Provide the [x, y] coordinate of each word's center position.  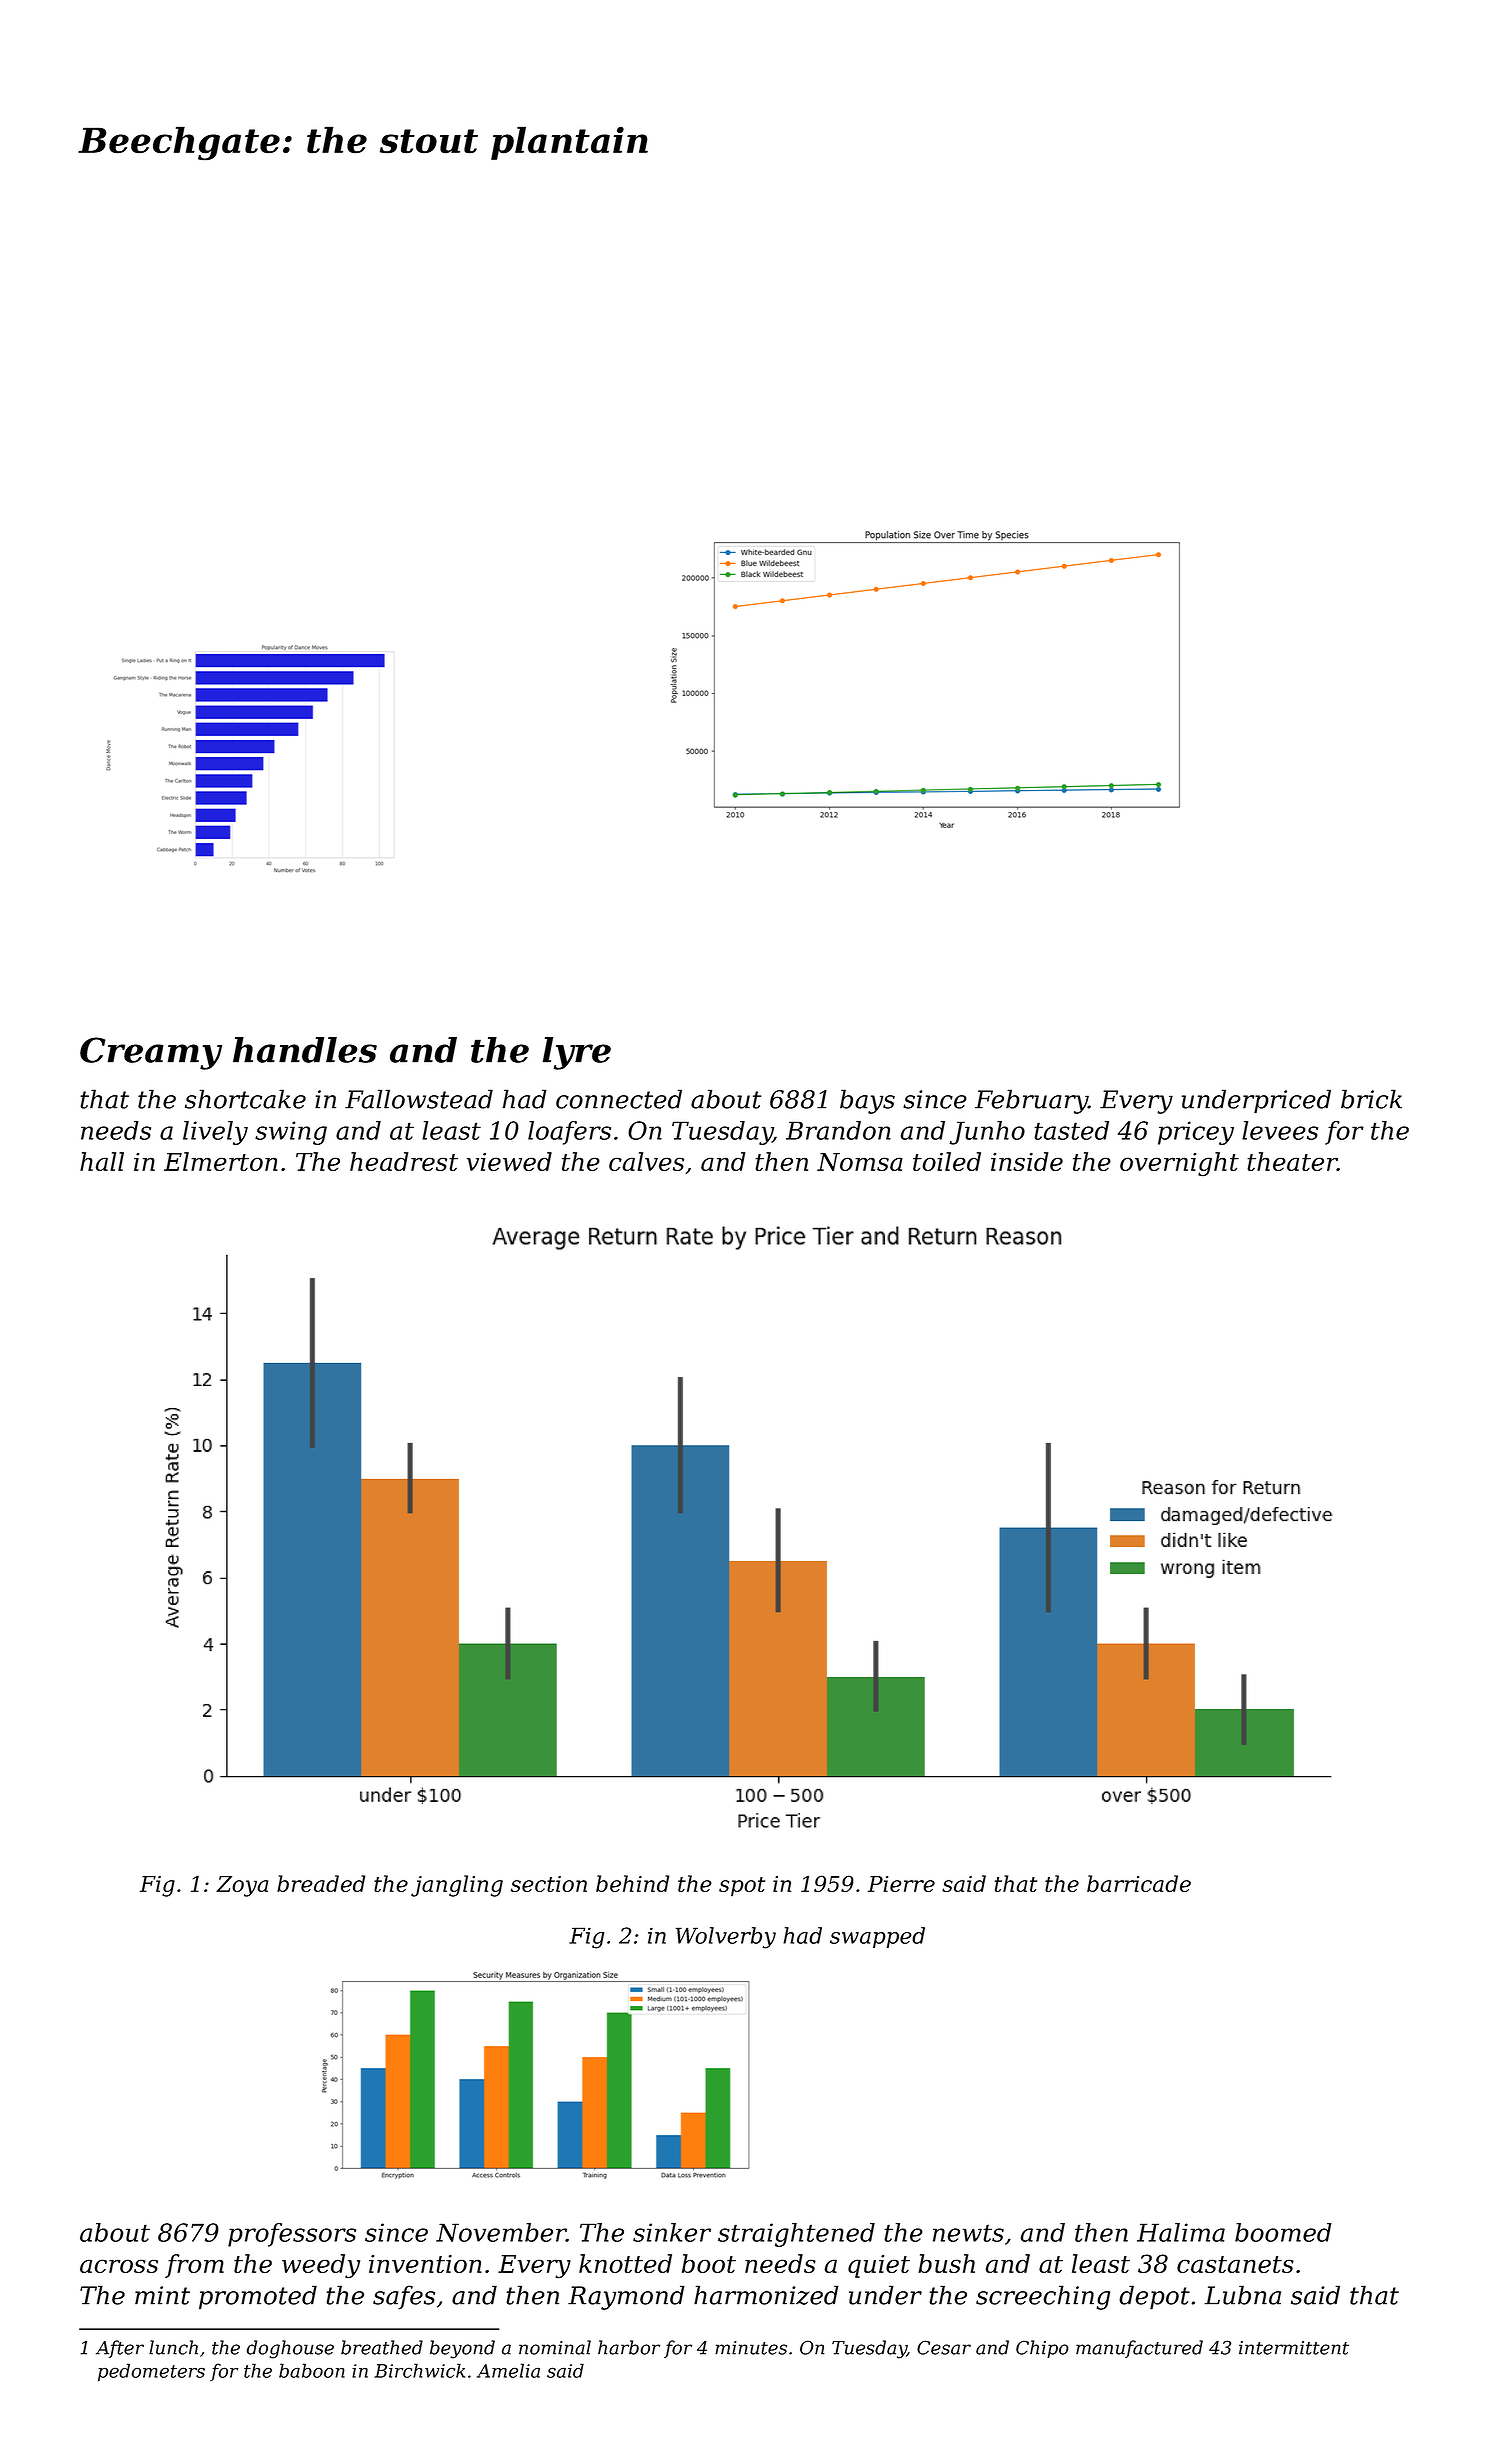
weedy [321, 2266]
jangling [457, 1886]
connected [619, 1099]
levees [1280, 1130]
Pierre [901, 1884]
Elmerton [221, 1161]
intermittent [1294, 2348]
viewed [509, 1161]
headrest [404, 1161]
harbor [629, 2347]
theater [1292, 1161]
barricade [1139, 1883]
